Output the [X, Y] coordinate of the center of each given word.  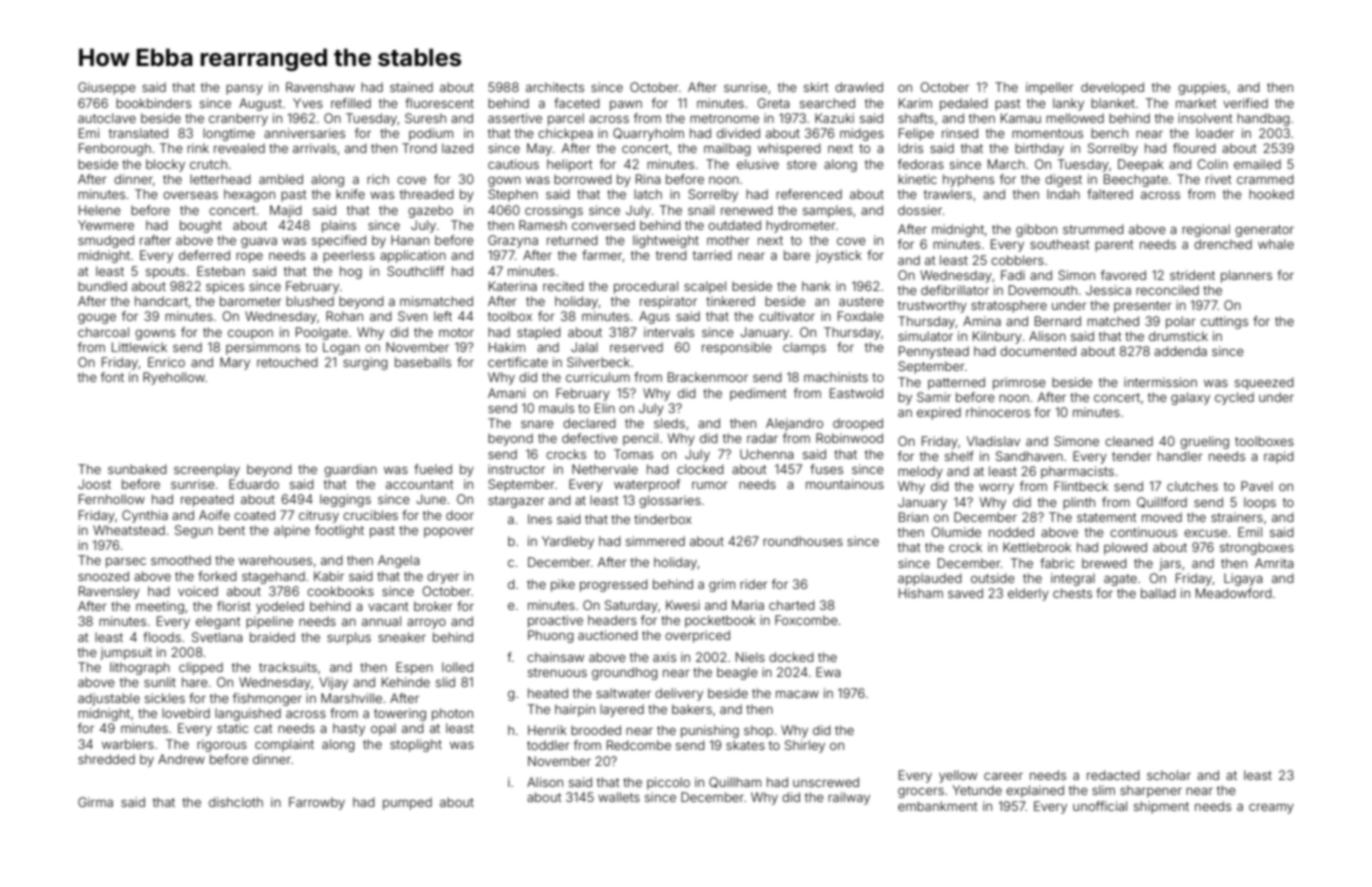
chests [1072, 593]
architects [555, 87]
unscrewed [826, 782]
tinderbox [663, 519]
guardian [350, 470]
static [232, 728]
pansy [244, 89]
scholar [1169, 775]
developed [1112, 88]
